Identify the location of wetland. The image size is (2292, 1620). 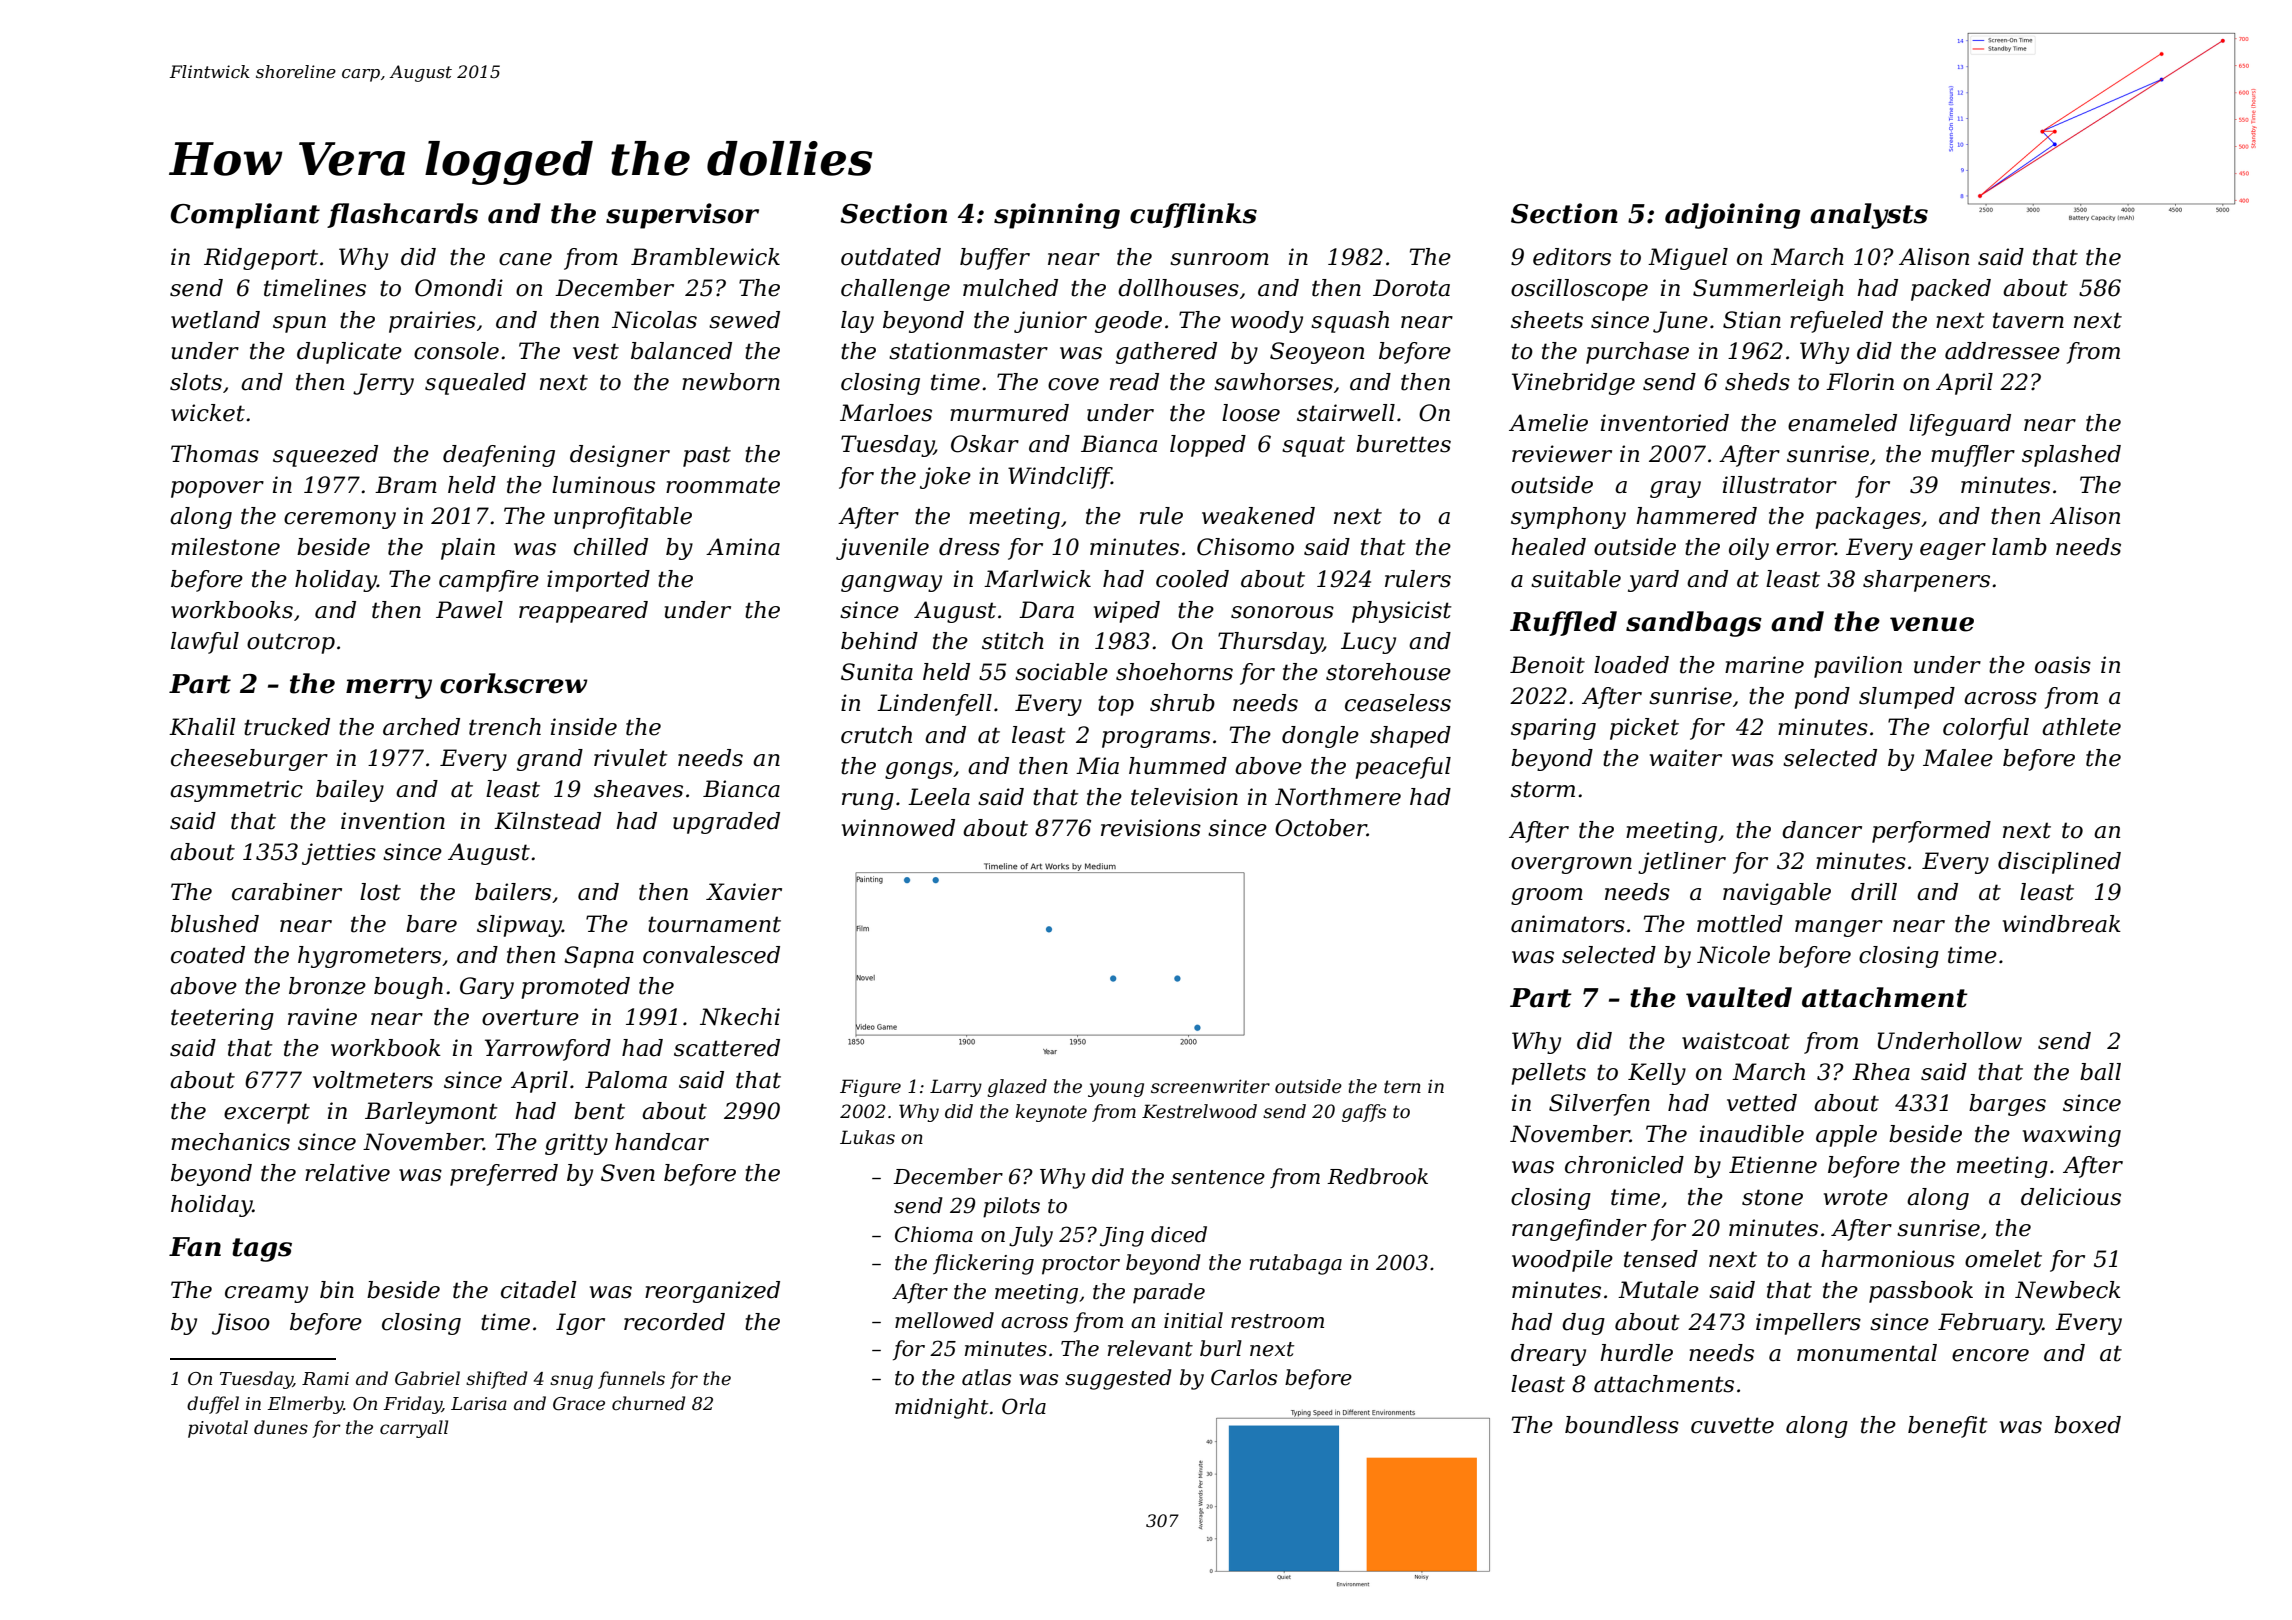
(215, 320).
